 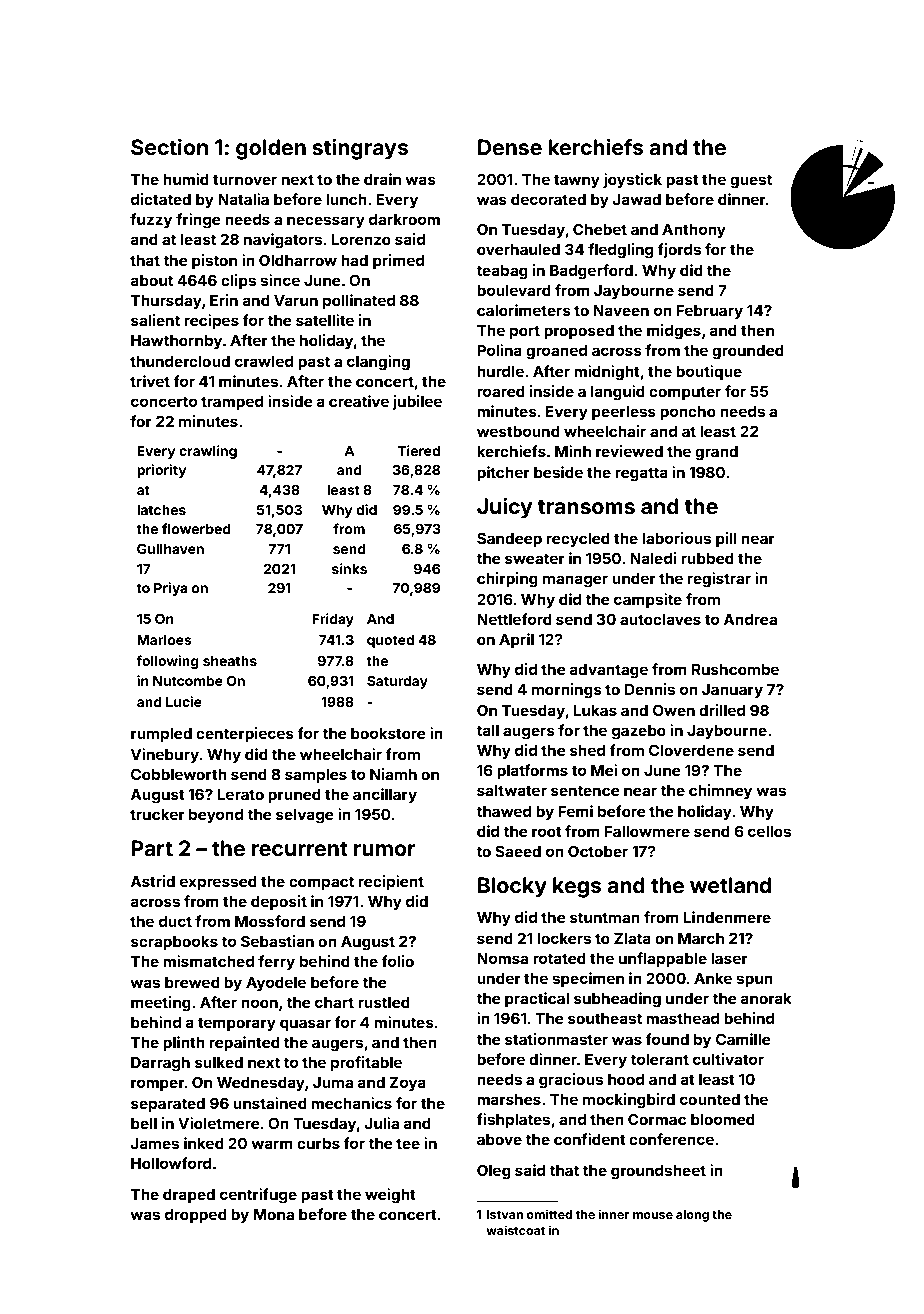 What do you see at coordinates (510, 147) in the screenshot?
I see `Dense` at bounding box center [510, 147].
